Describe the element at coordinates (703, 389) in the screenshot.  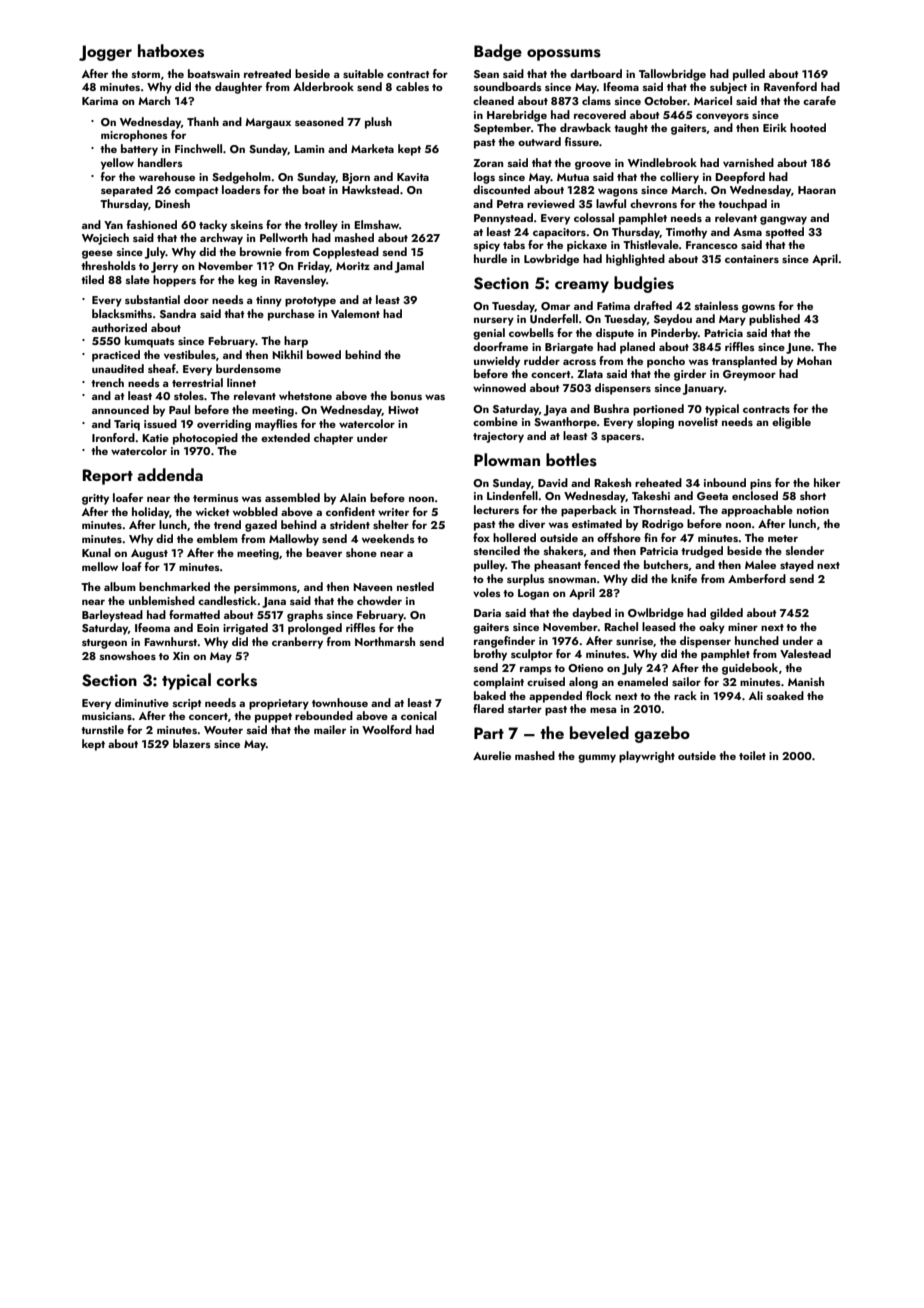
I see `January` at that location.
